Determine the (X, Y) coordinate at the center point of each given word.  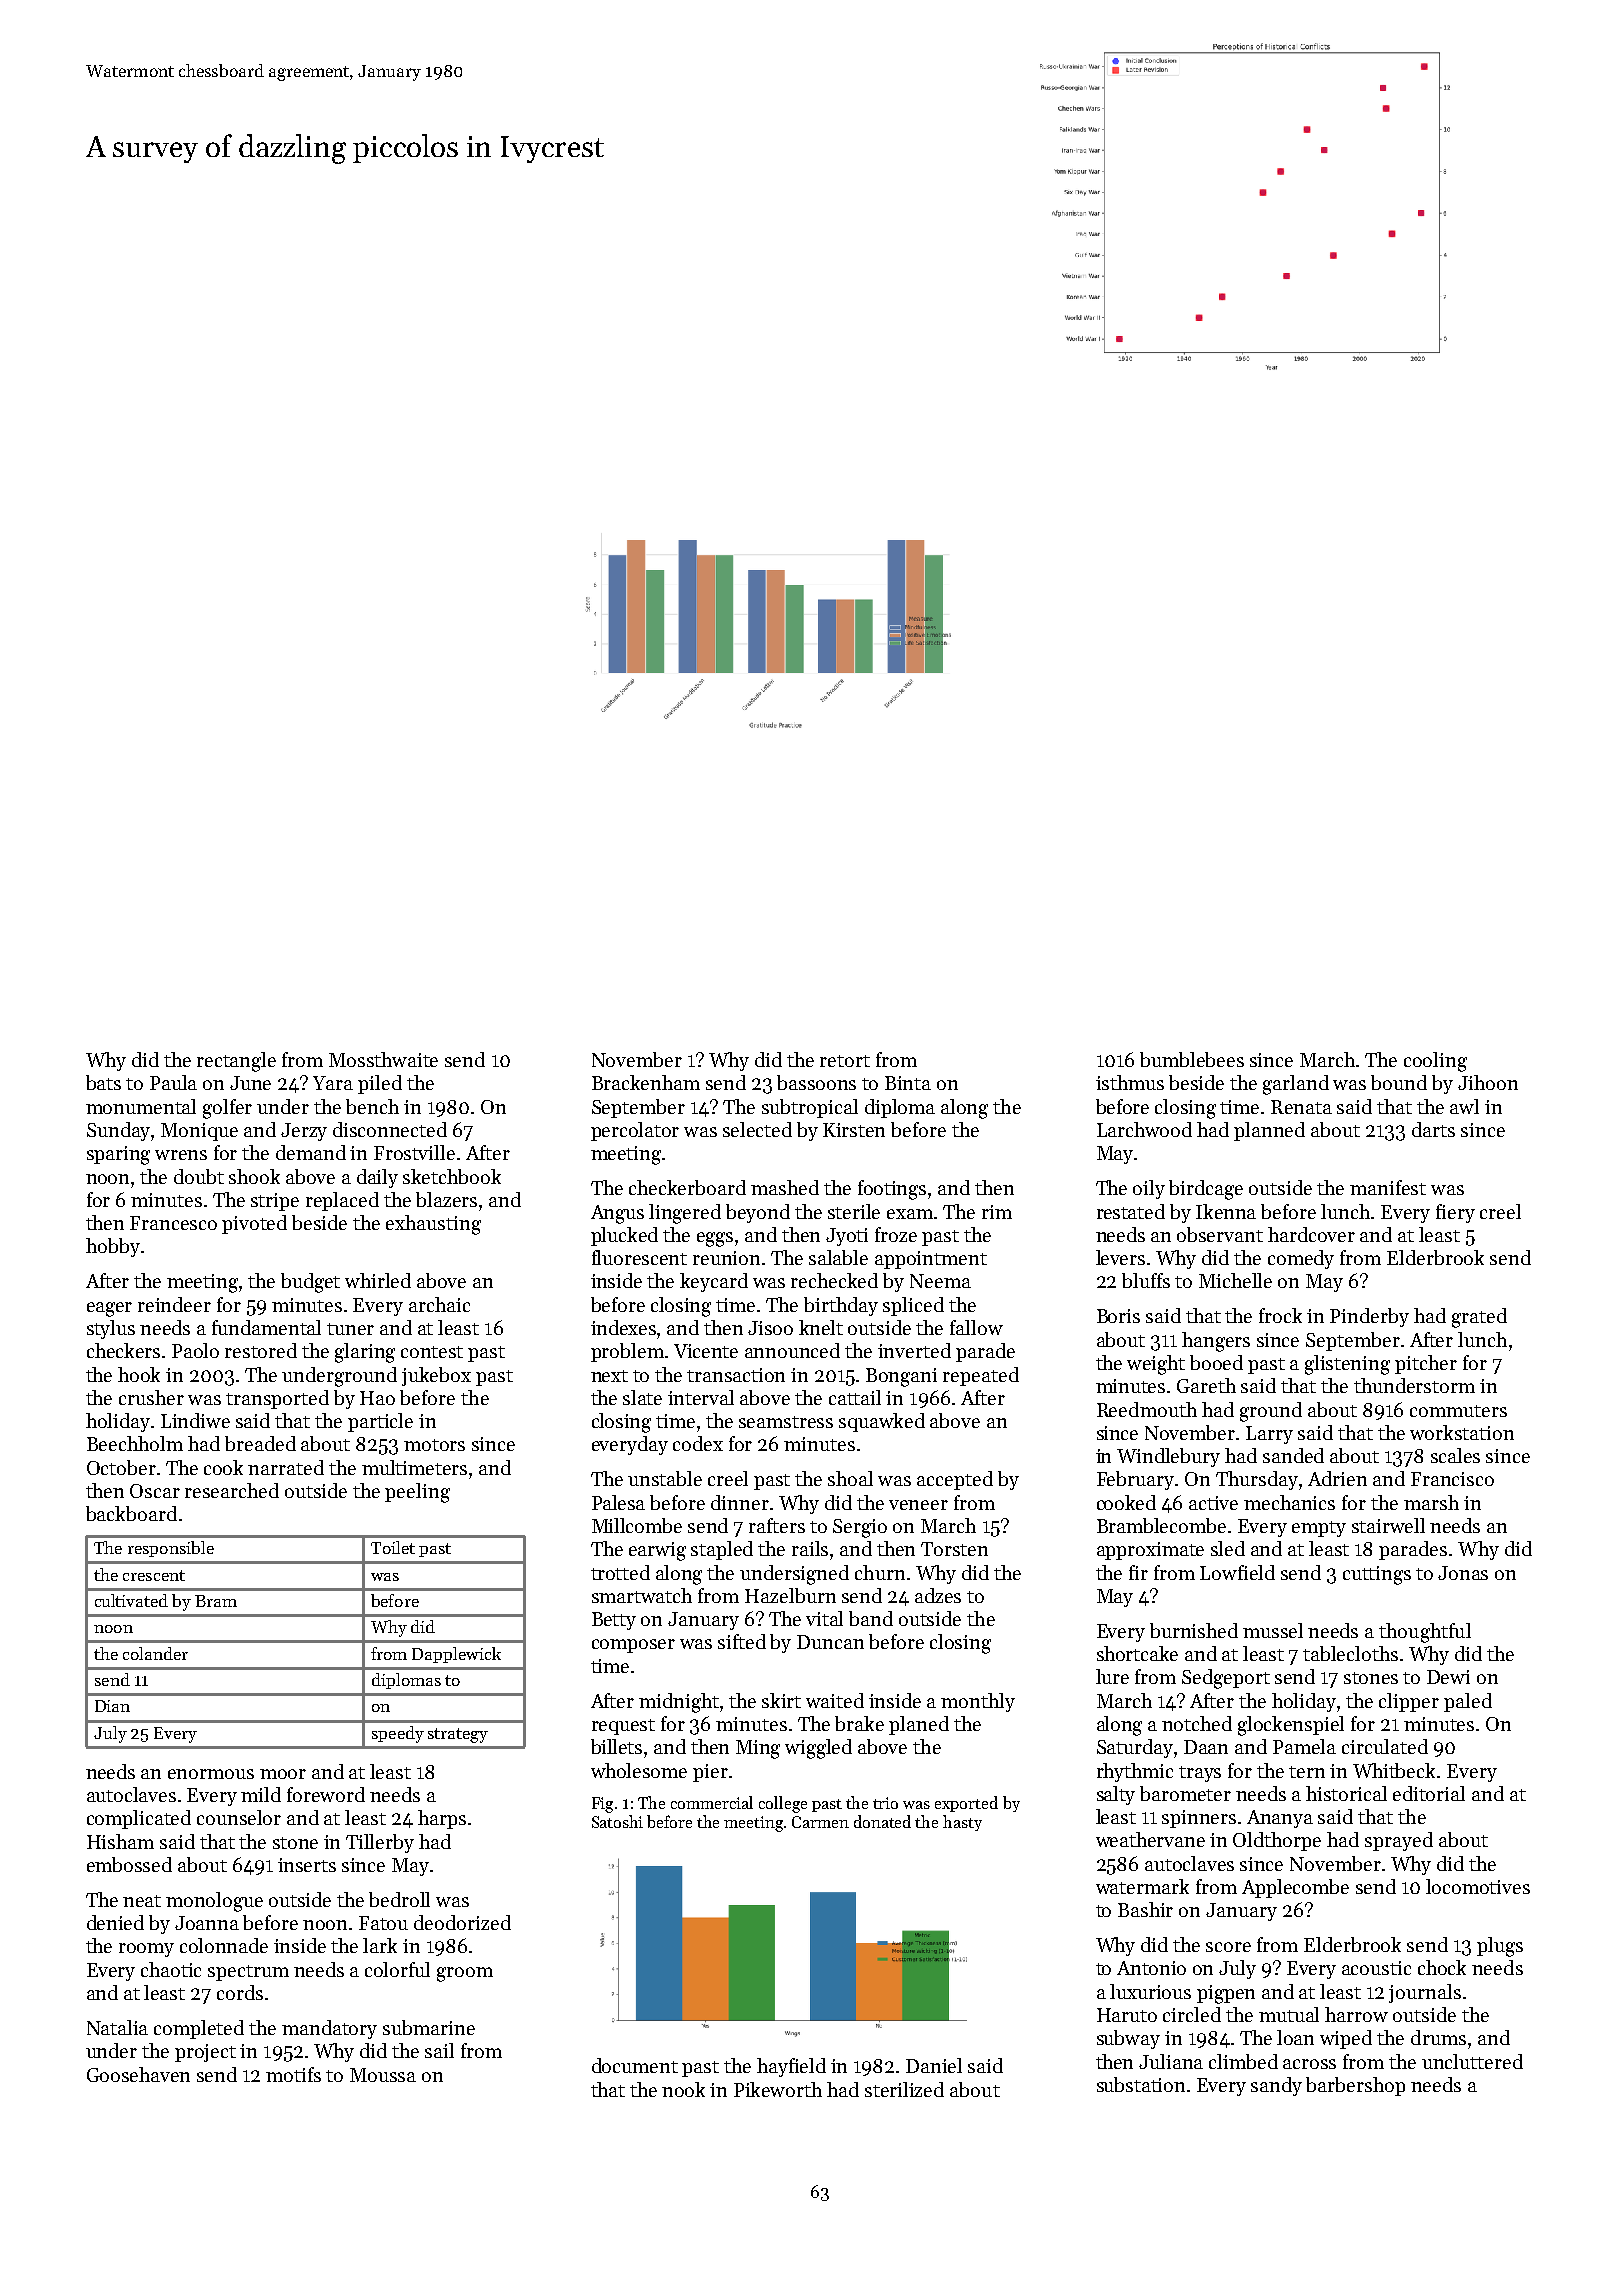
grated (1479, 1318)
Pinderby (1369, 1317)
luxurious (1150, 1991)
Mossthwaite (383, 1059)
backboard (131, 1513)
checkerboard (687, 1187)
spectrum (248, 1973)
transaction (736, 1375)
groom (465, 1974)
